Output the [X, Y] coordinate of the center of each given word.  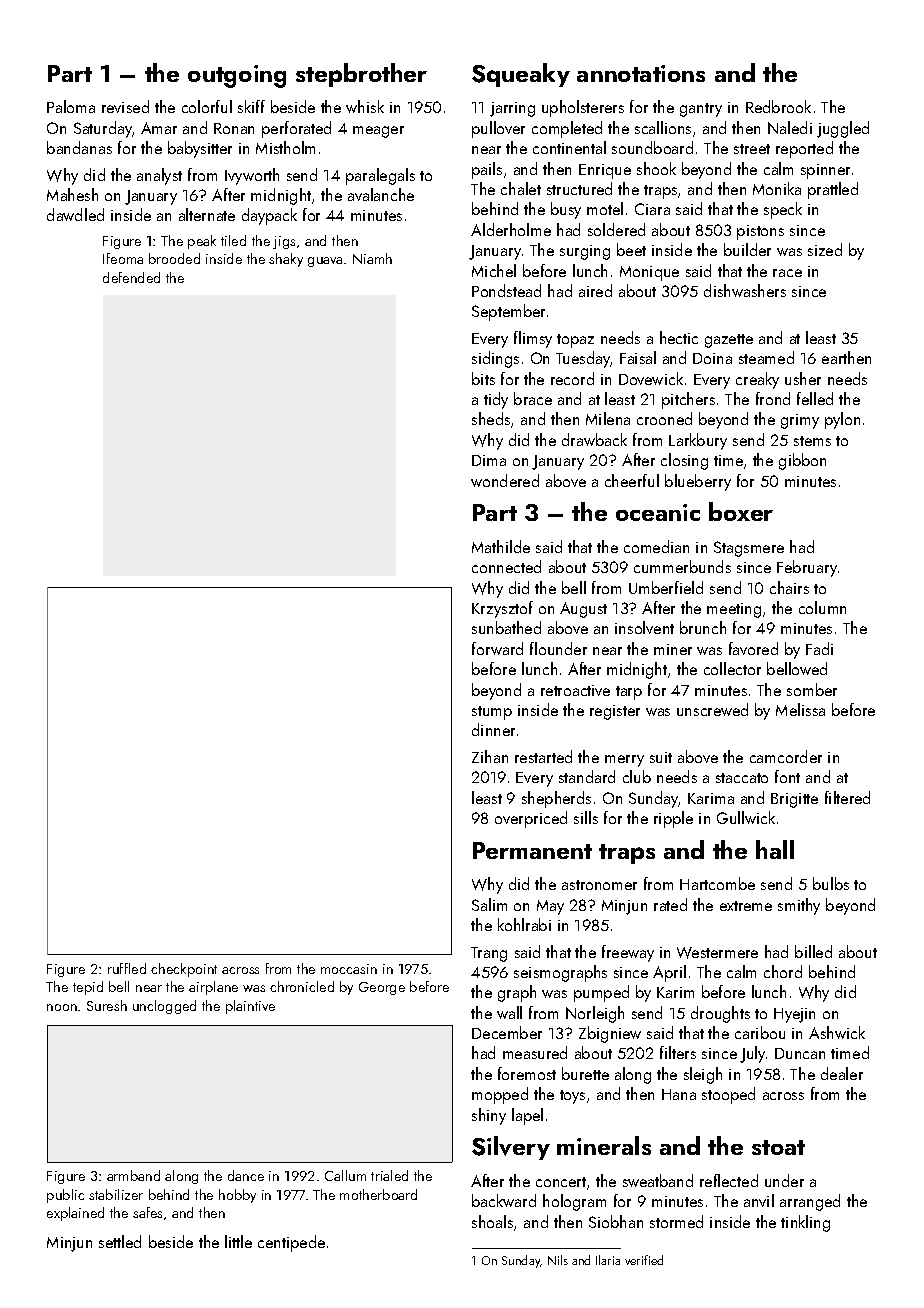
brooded [174, 258]
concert [561, 1182]
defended [131, 277]
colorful [207, 106]
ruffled [127, 968]
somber [812, 689]
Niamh [372, 258]
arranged [810, 1202]
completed [567, 129]
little [238, 1241]
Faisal [638, 357]
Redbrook [778, 106]
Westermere [717, 953]
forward [497, 648]
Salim [489, 904]
